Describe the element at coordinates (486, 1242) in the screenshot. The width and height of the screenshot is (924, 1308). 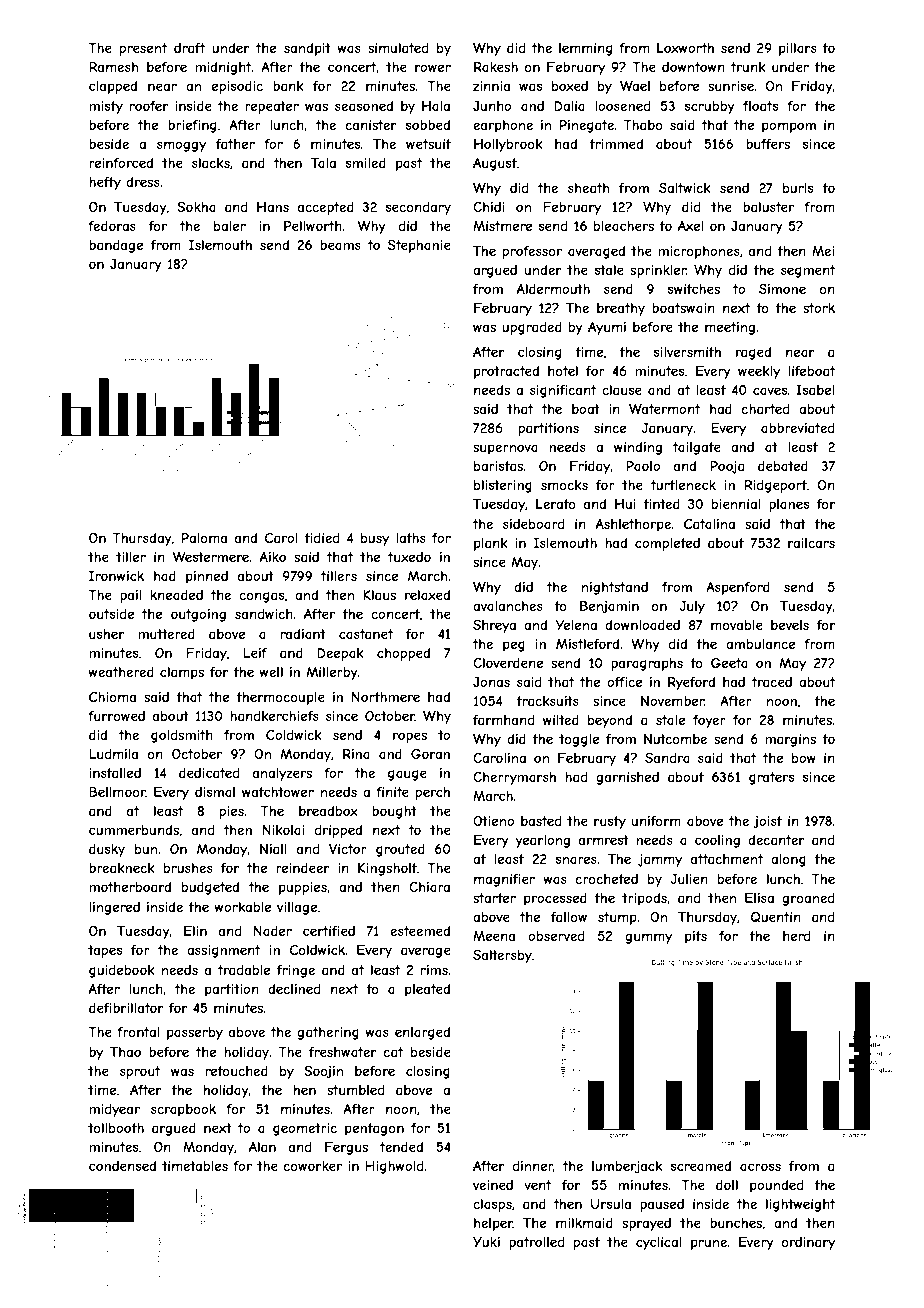
I see `Yuki` at that location.
